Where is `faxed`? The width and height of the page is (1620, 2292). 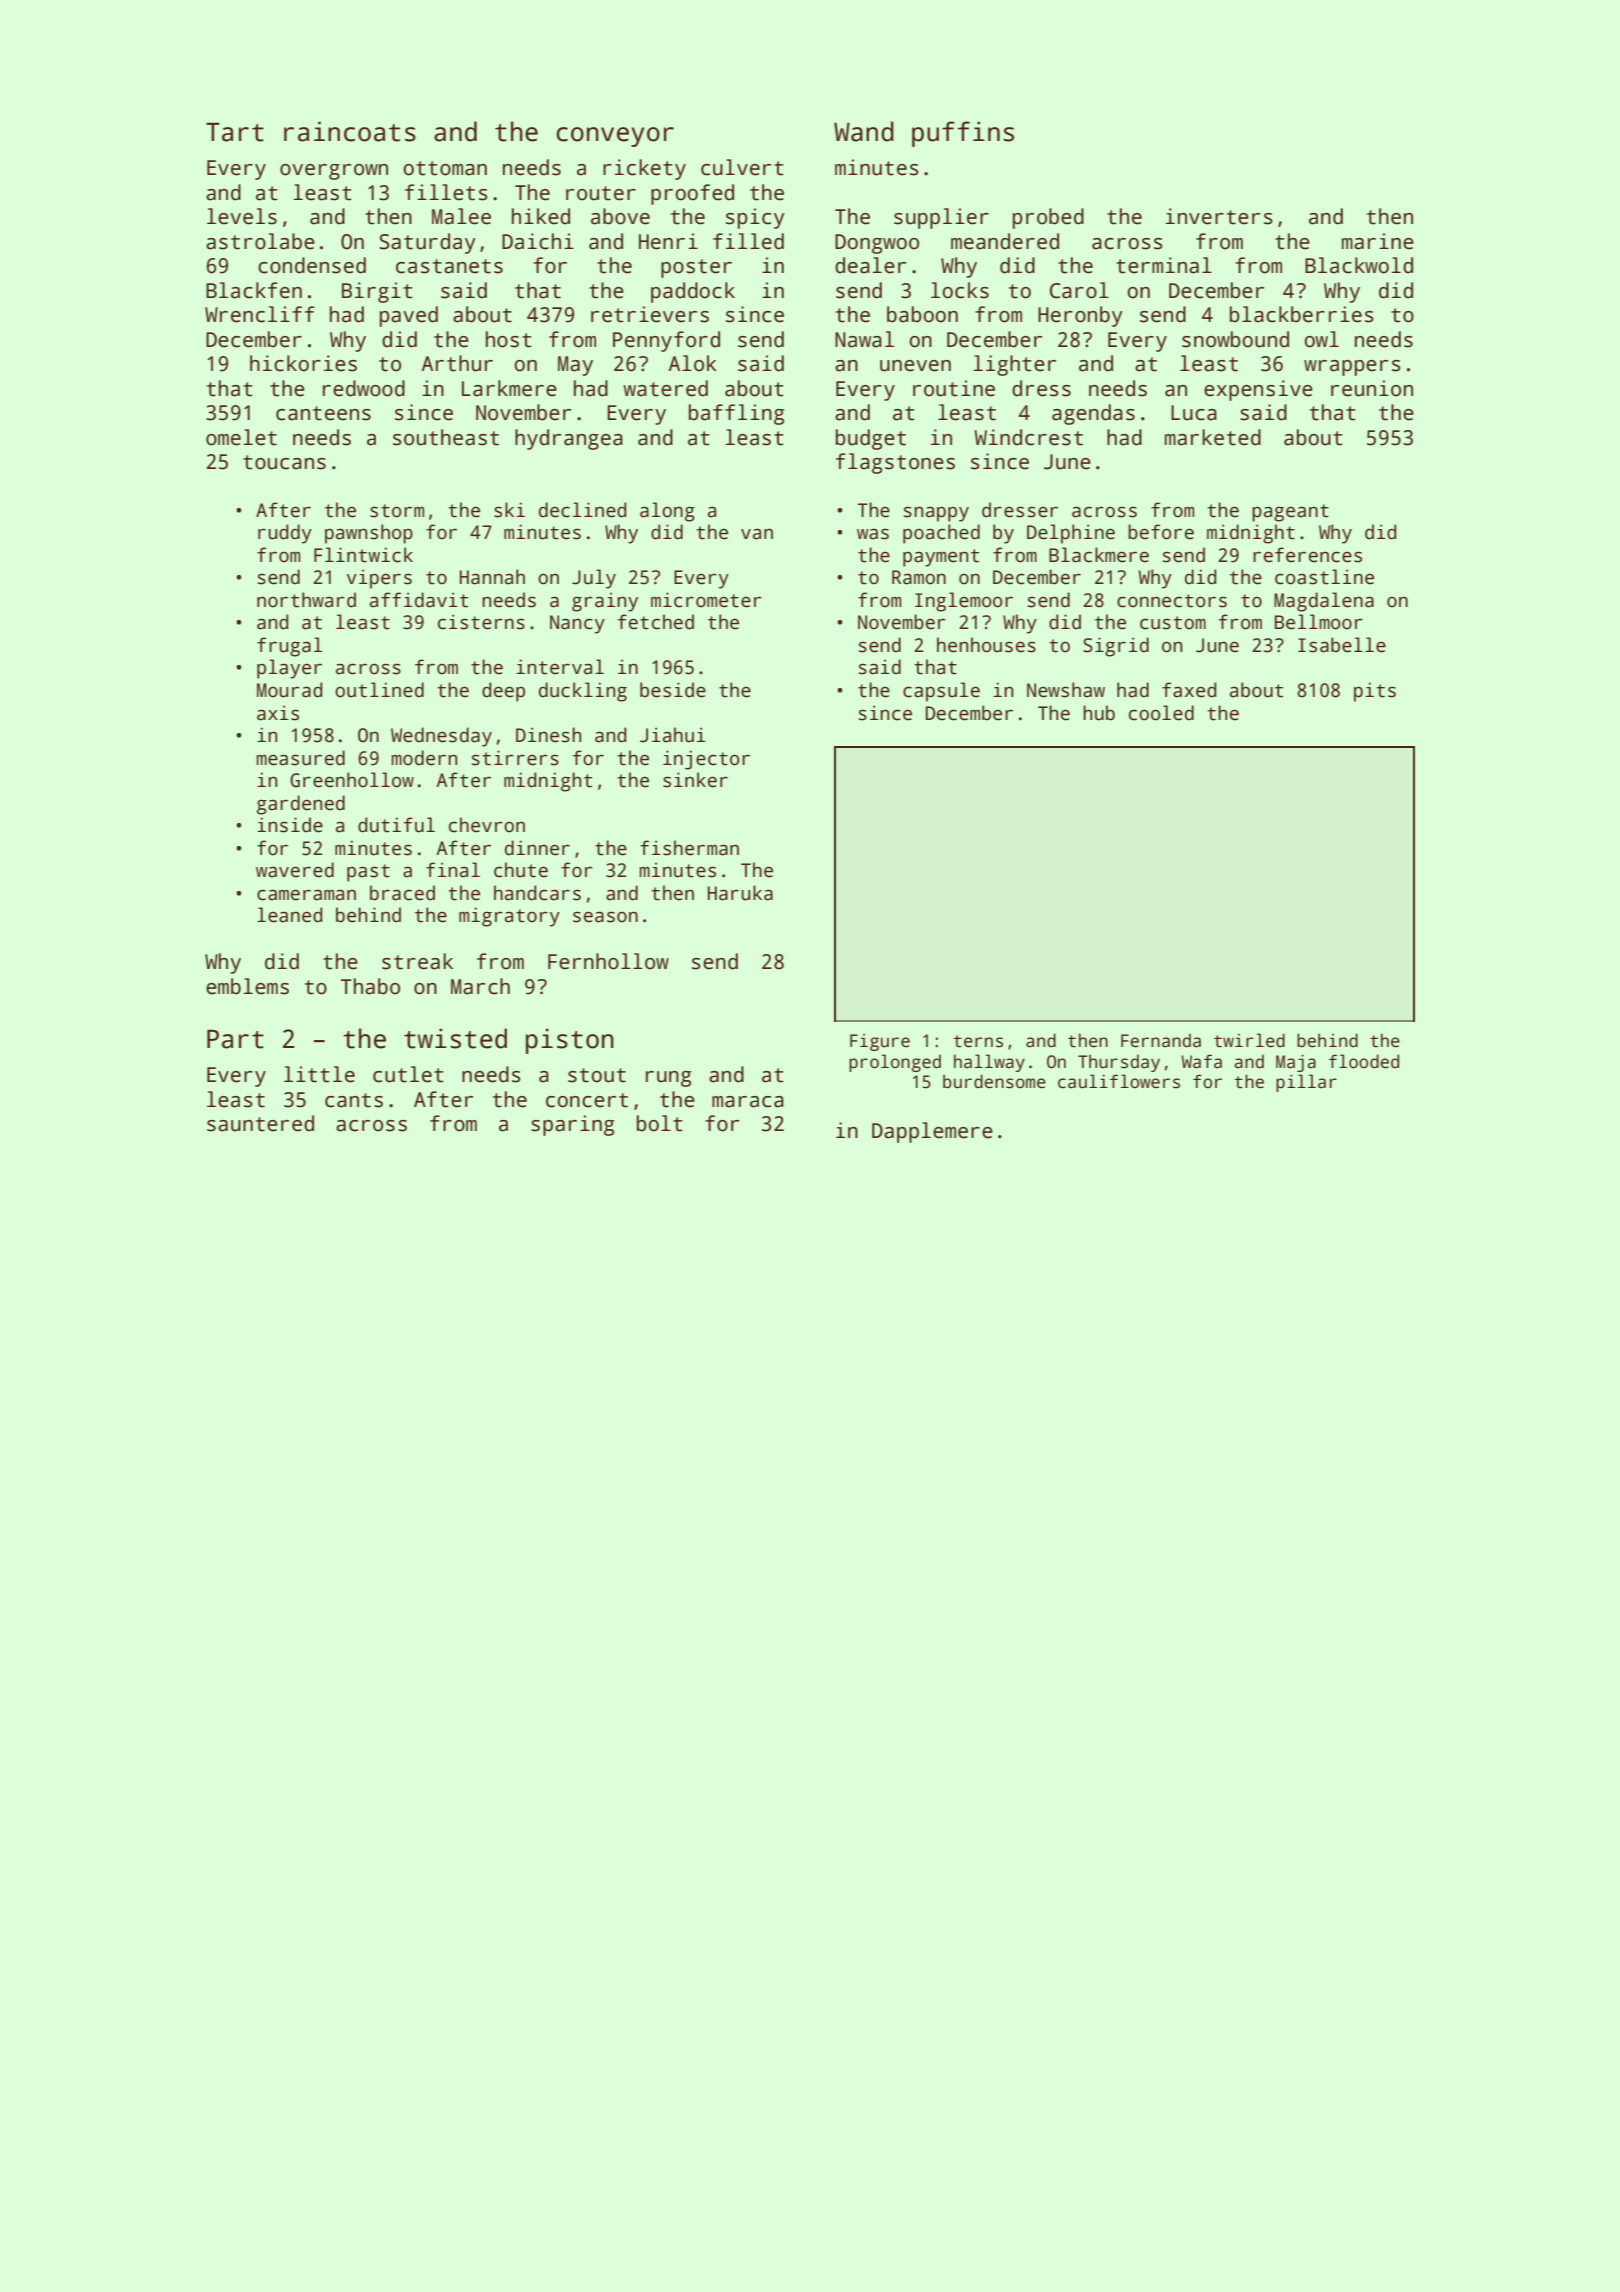
faxed is located at coordinates (1189, 690).
